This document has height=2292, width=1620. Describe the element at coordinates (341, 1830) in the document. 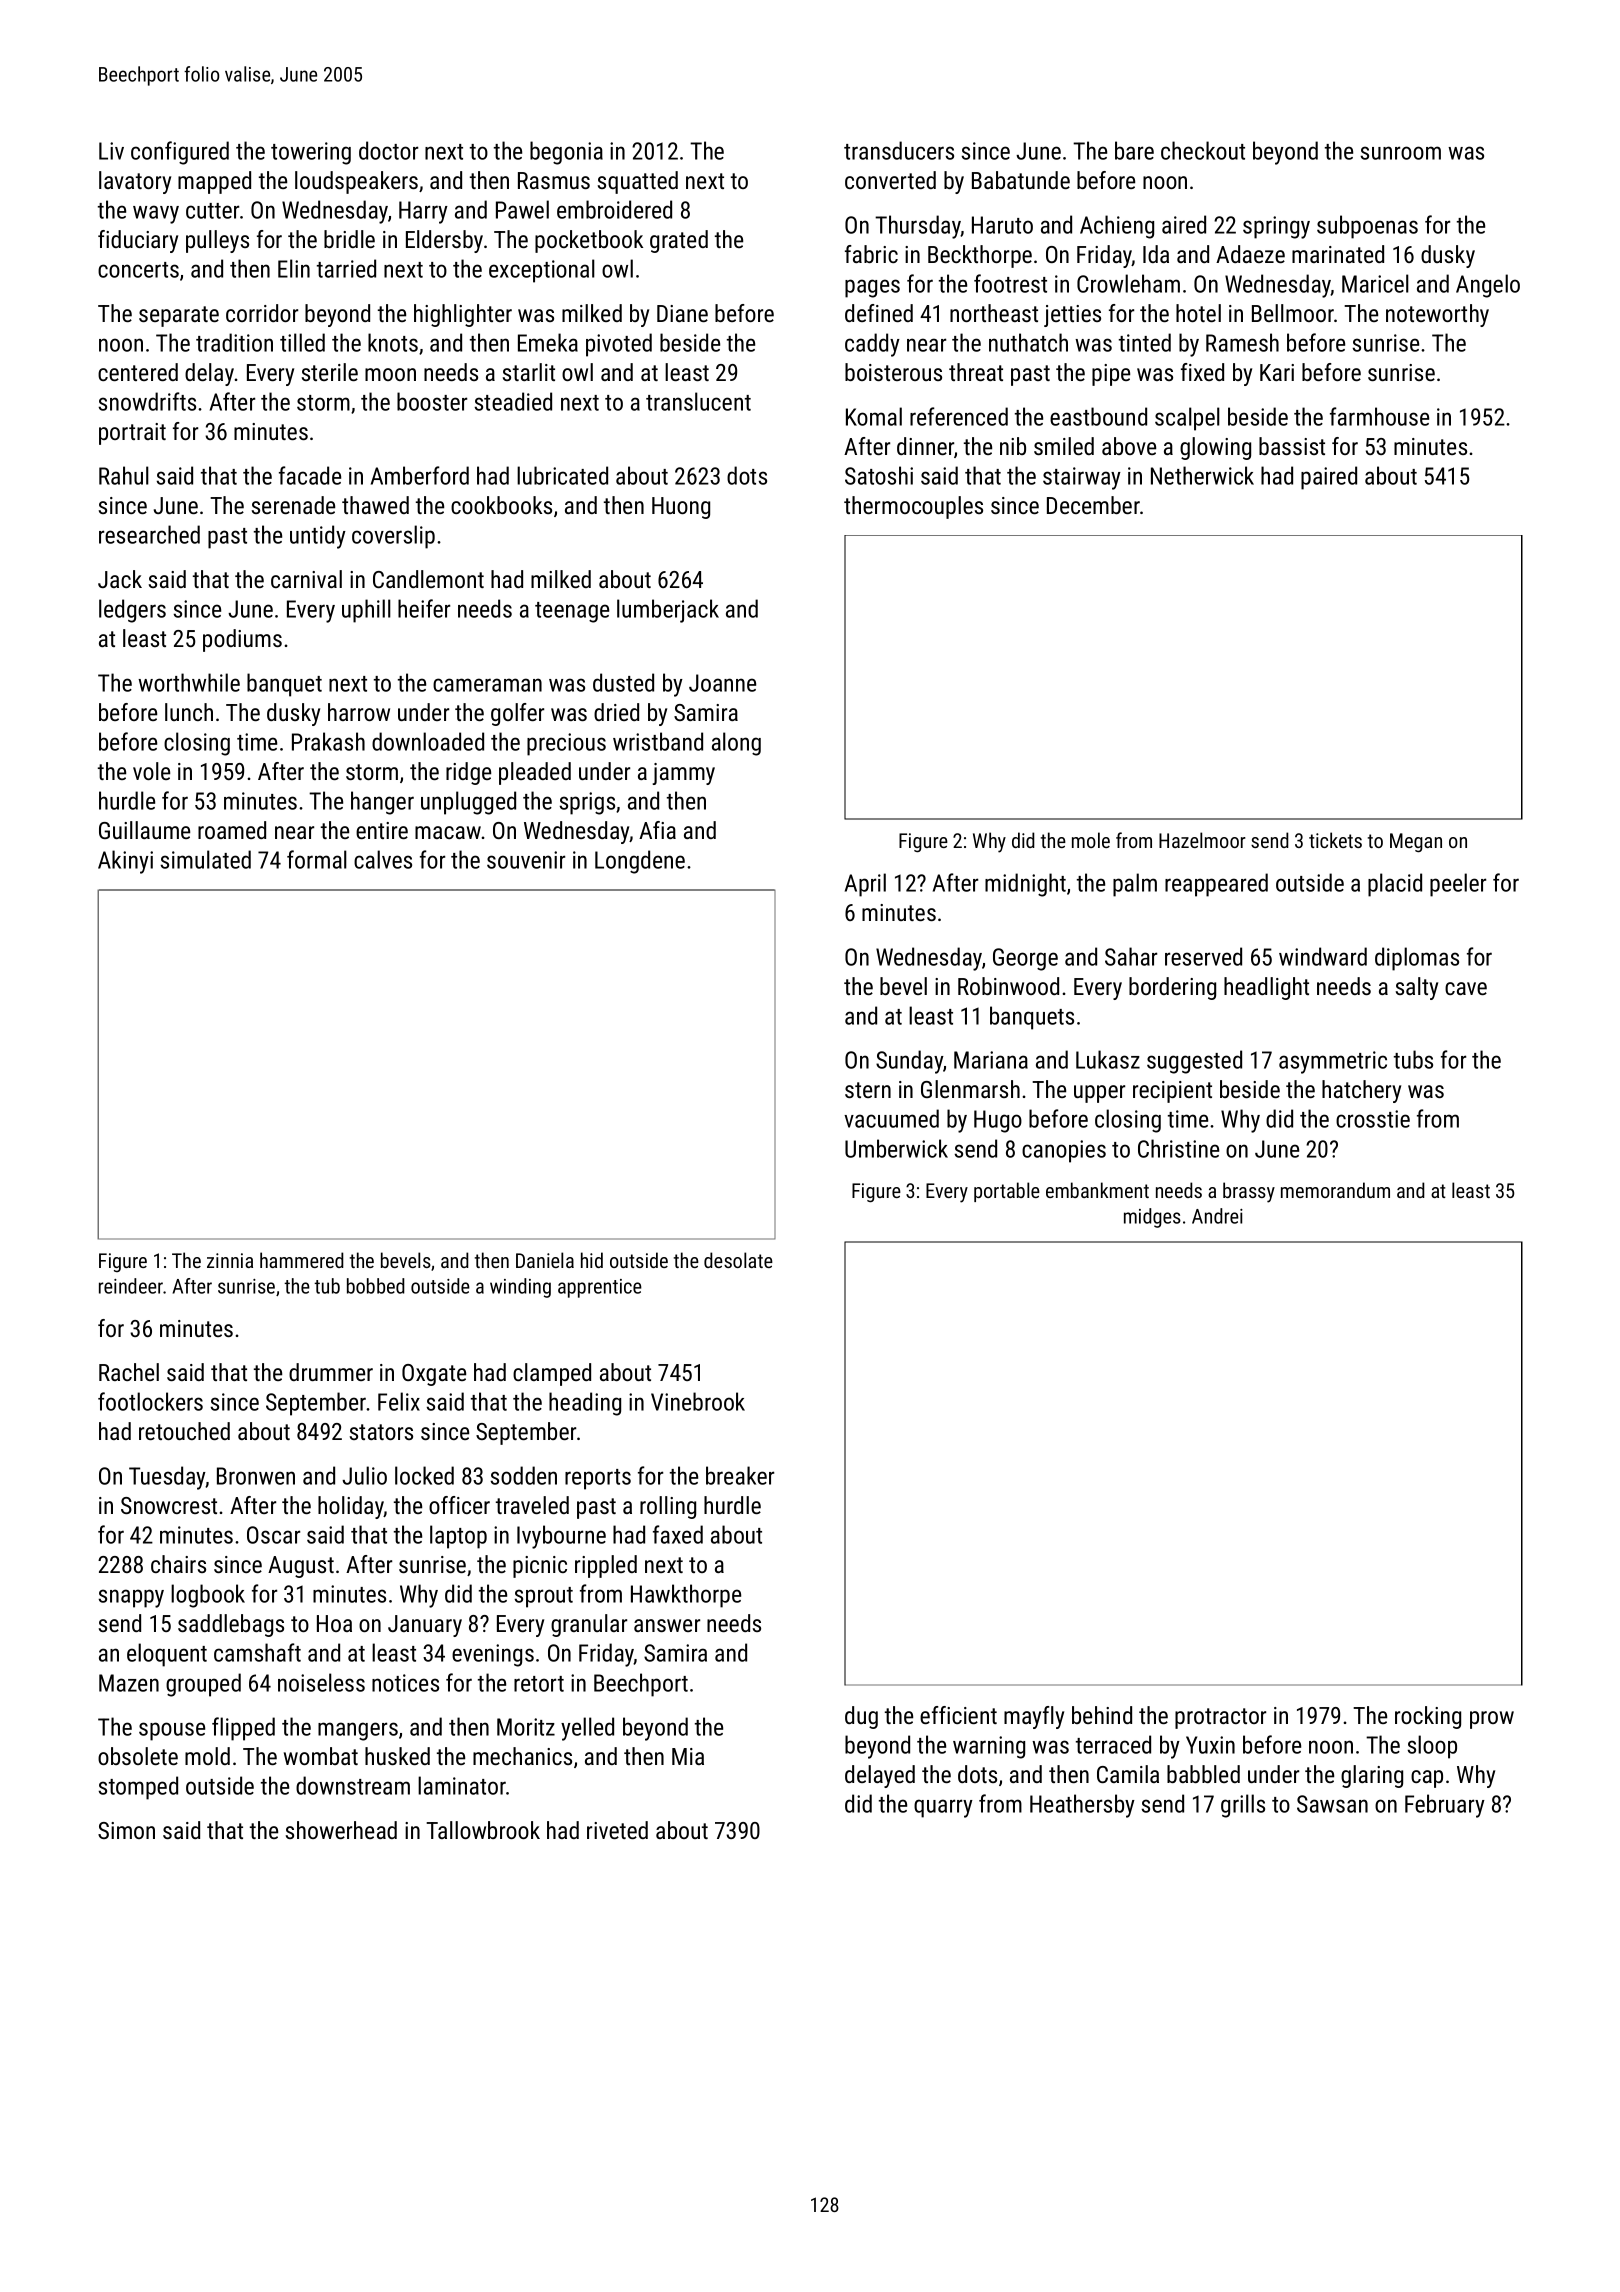

I see `showerhead` at that location.
